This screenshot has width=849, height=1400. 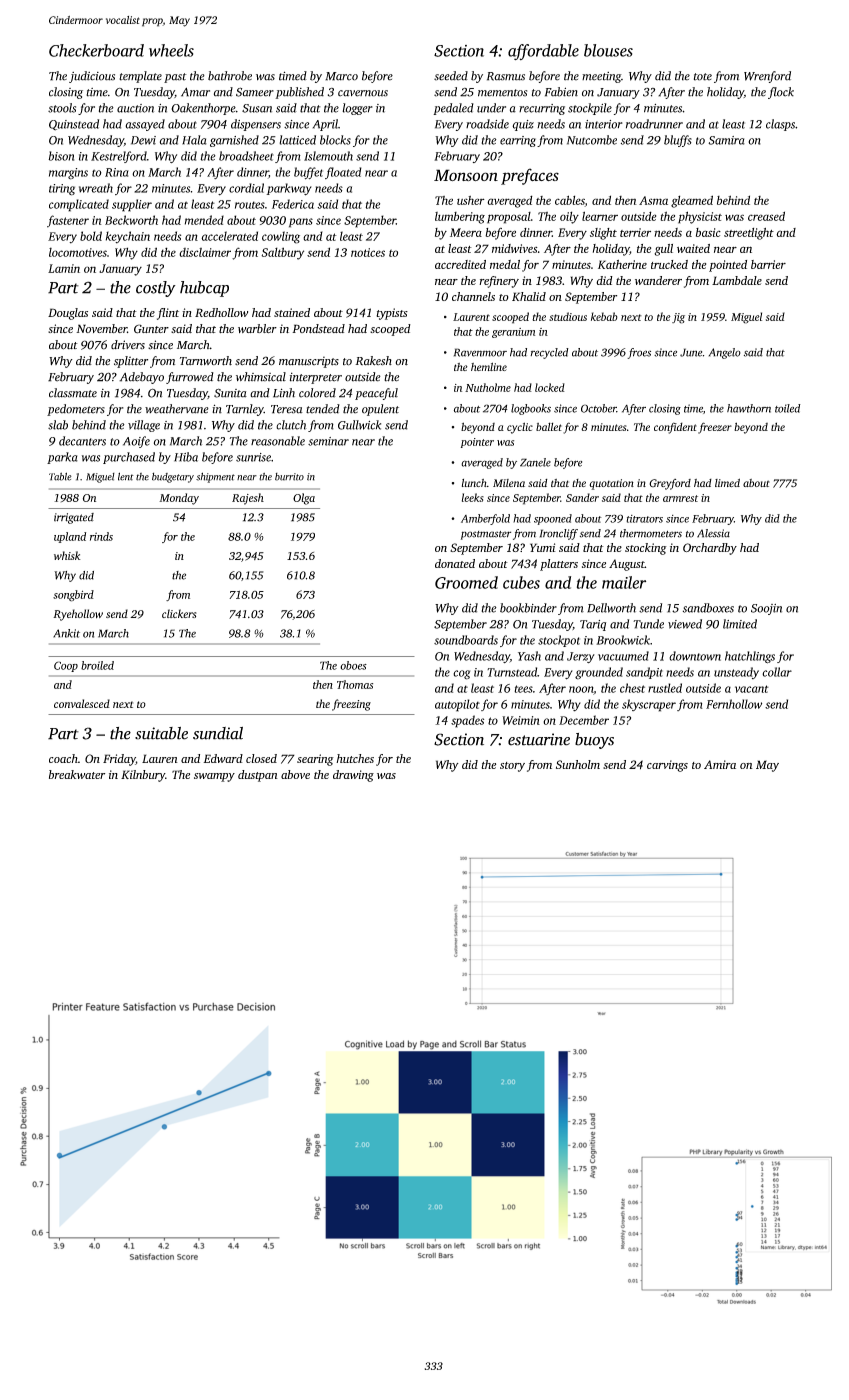 What do you see at coordinates (355, 758) in the screenshot?
I see `hutches` at bounding box center [355, 758].
